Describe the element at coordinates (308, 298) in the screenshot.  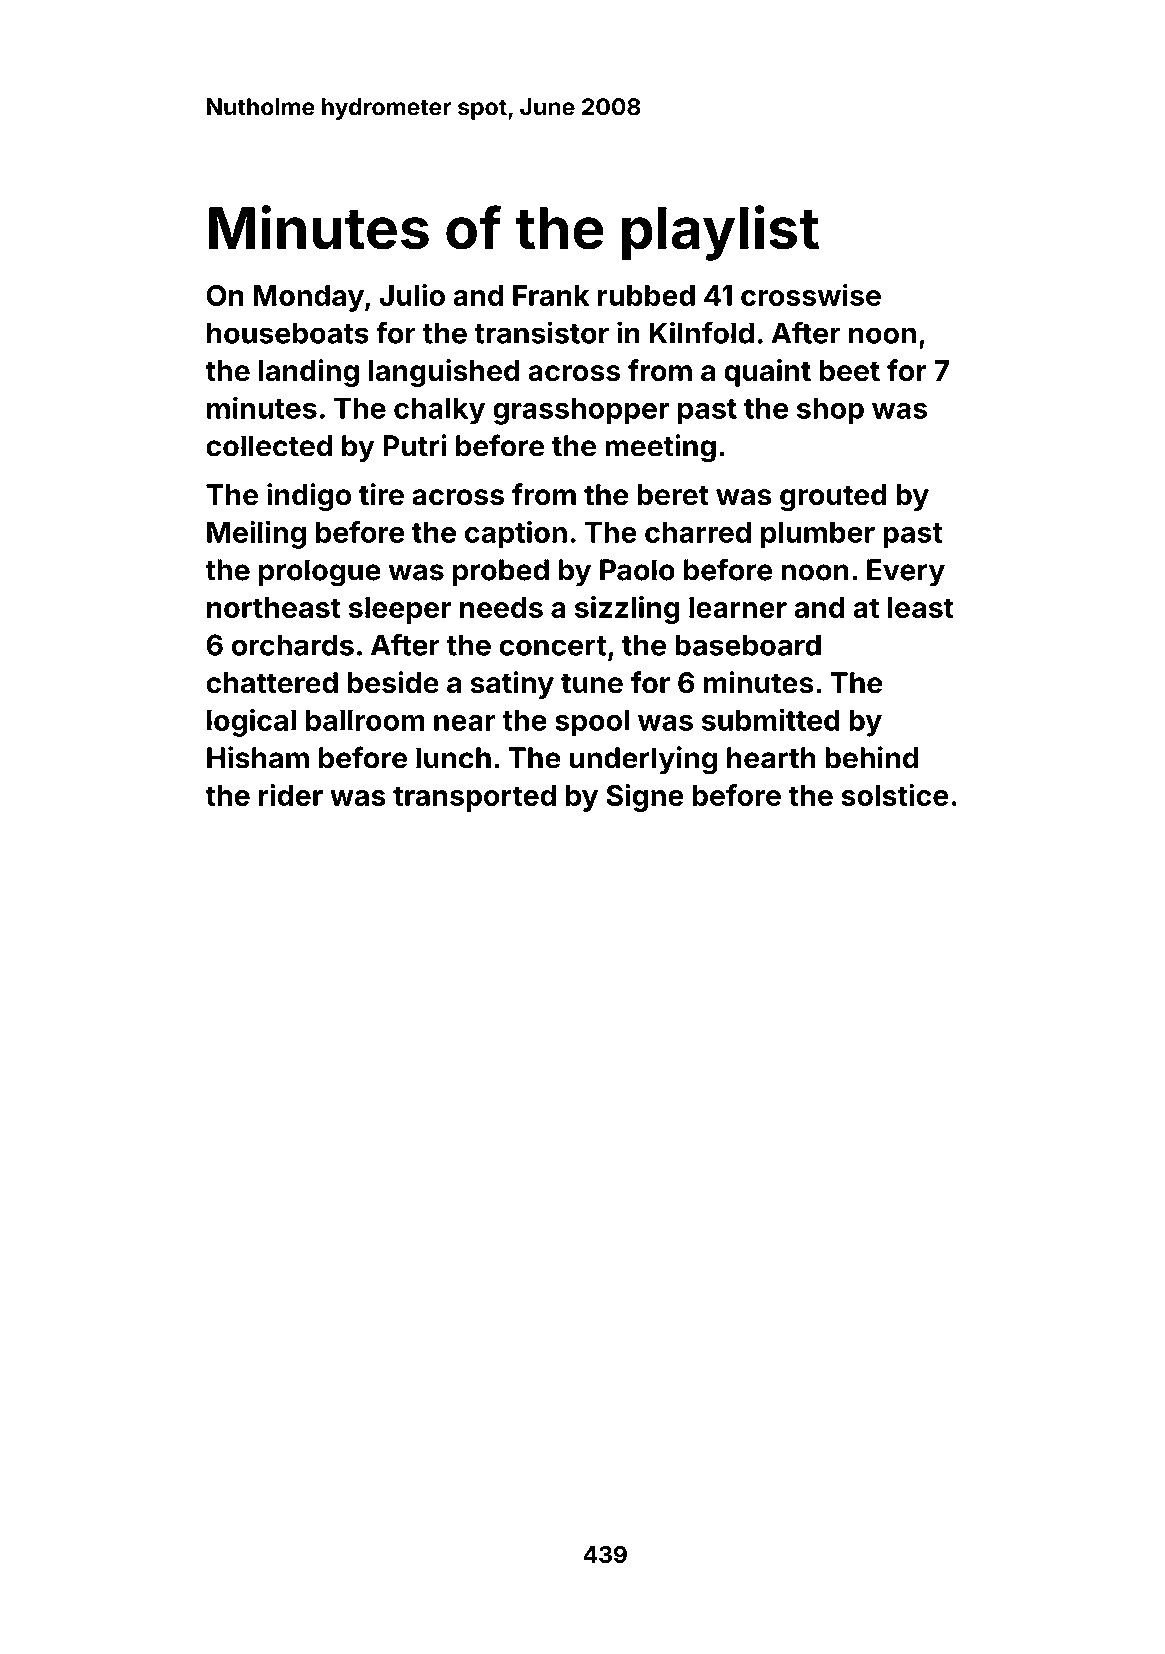
I see `Monday` at that location.
